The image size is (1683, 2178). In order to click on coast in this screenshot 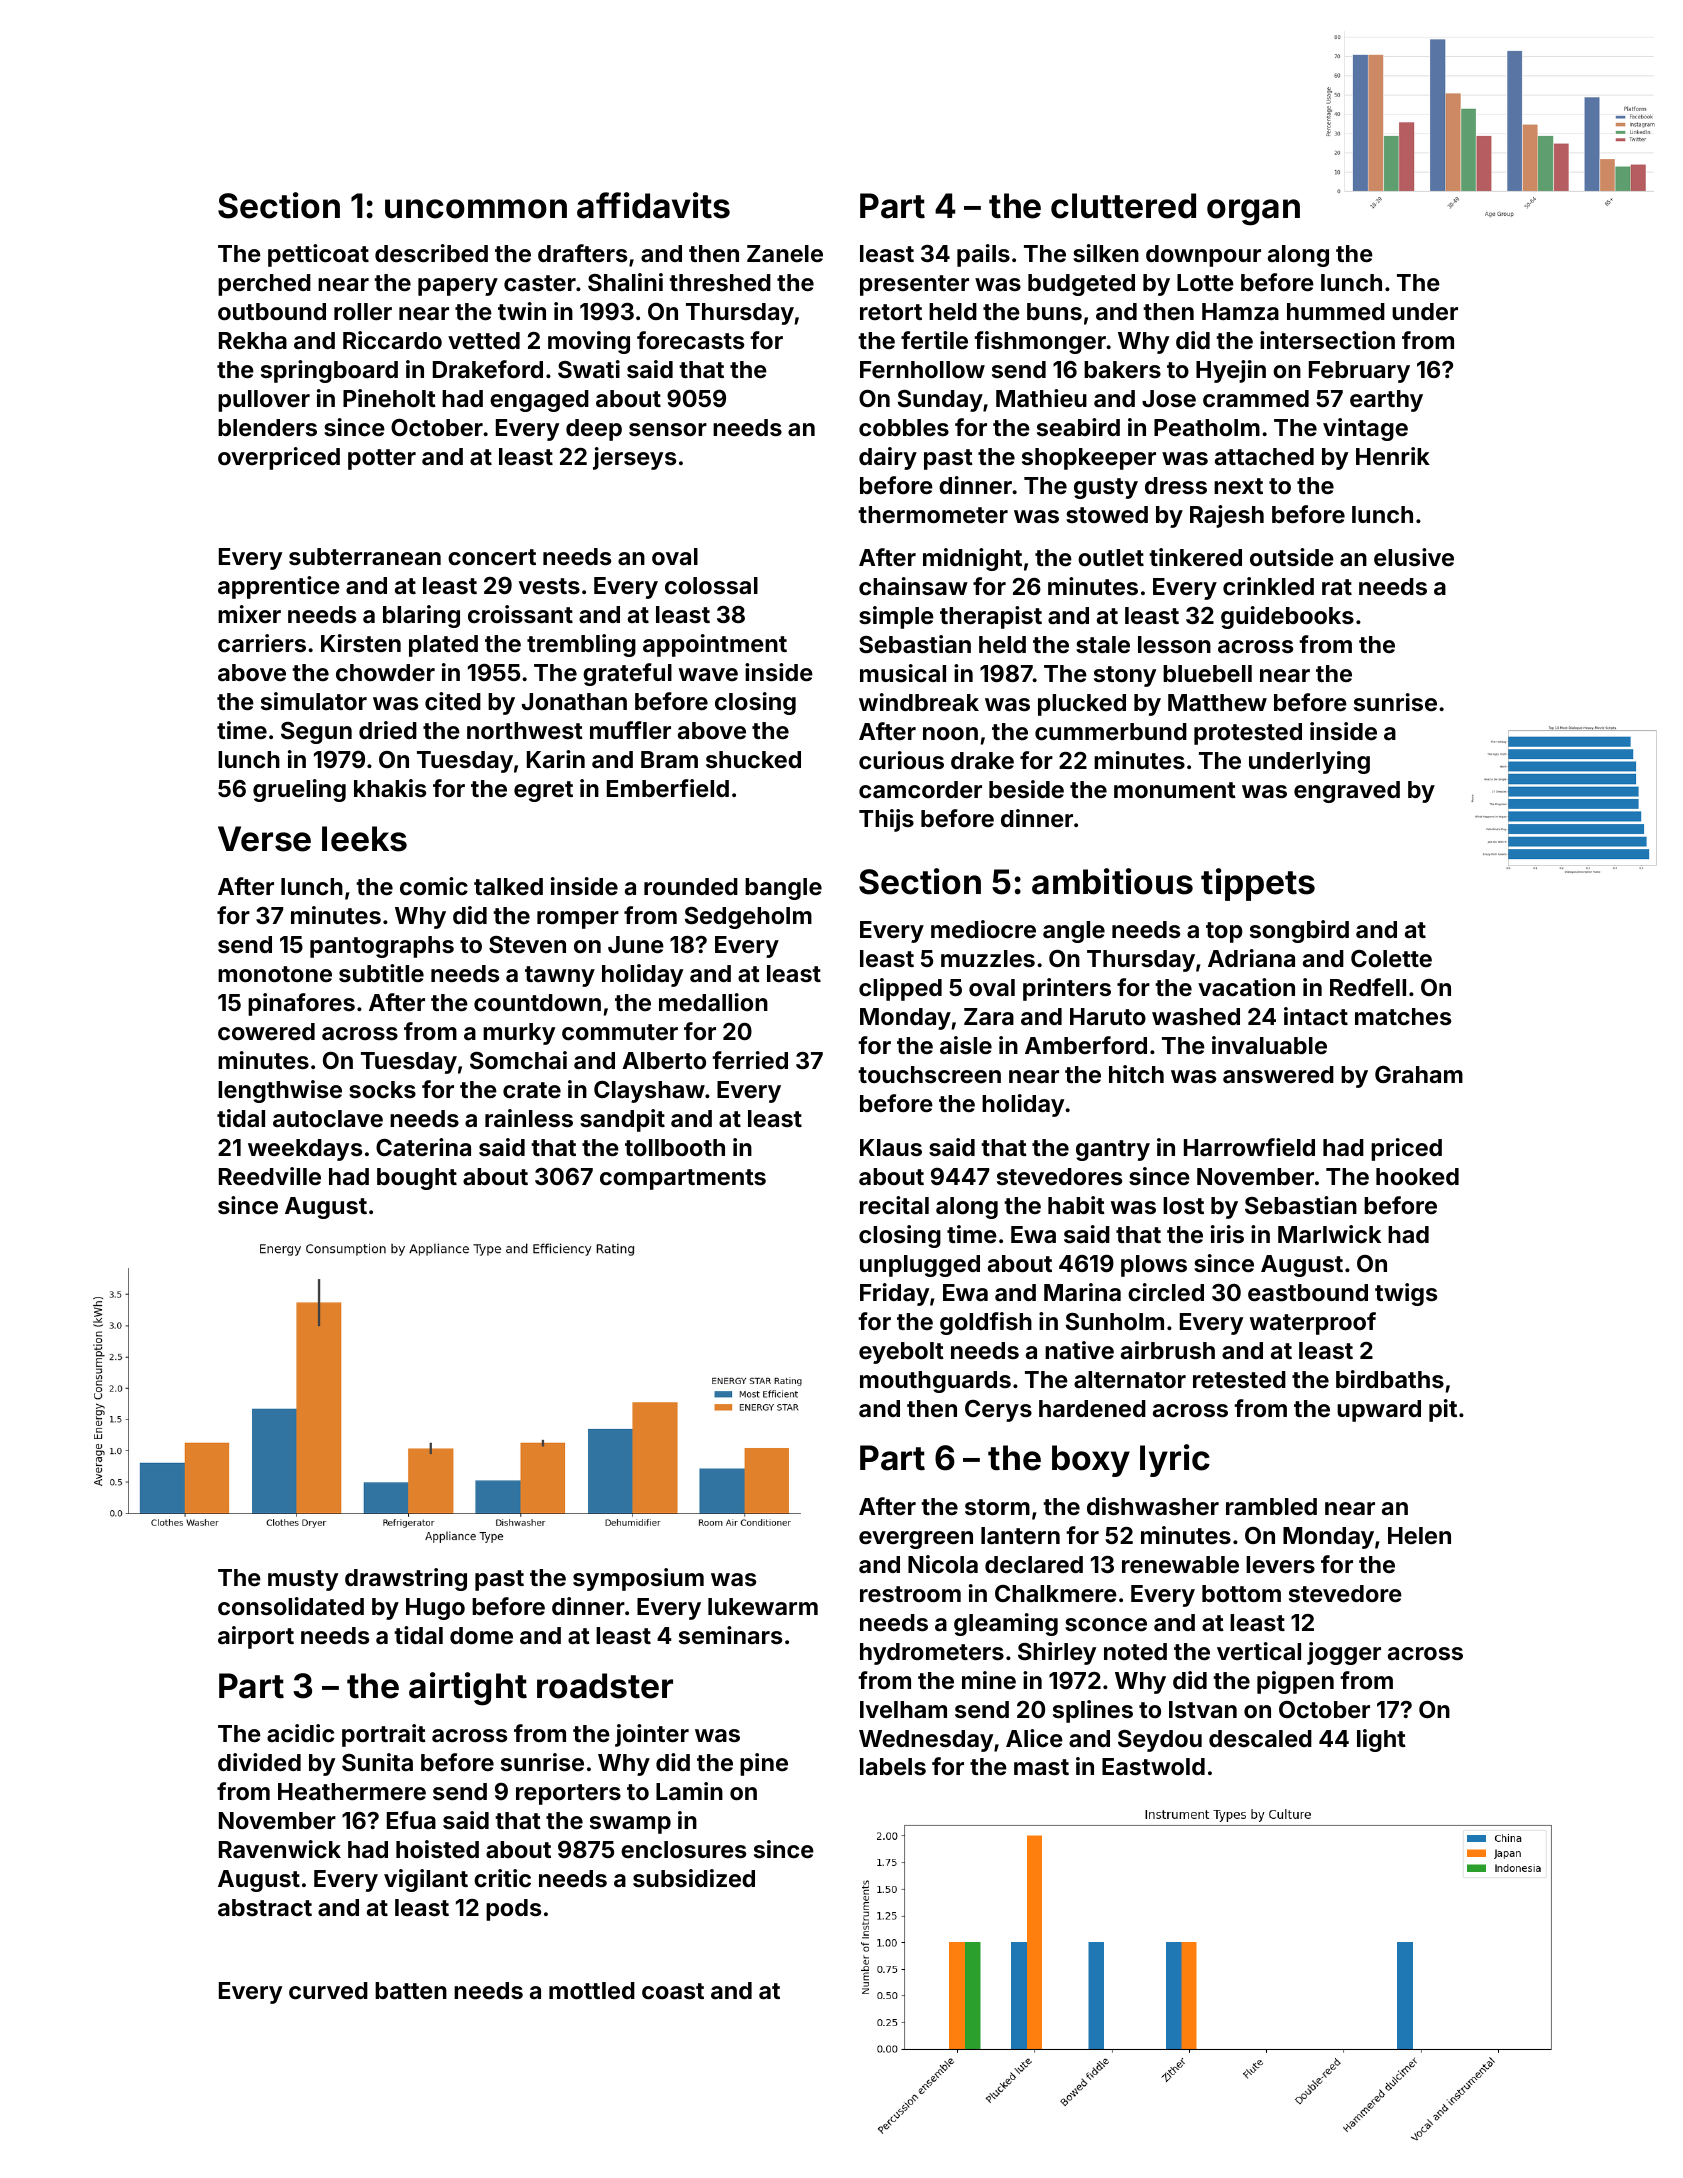, I will do `click(673, 1991)`.
